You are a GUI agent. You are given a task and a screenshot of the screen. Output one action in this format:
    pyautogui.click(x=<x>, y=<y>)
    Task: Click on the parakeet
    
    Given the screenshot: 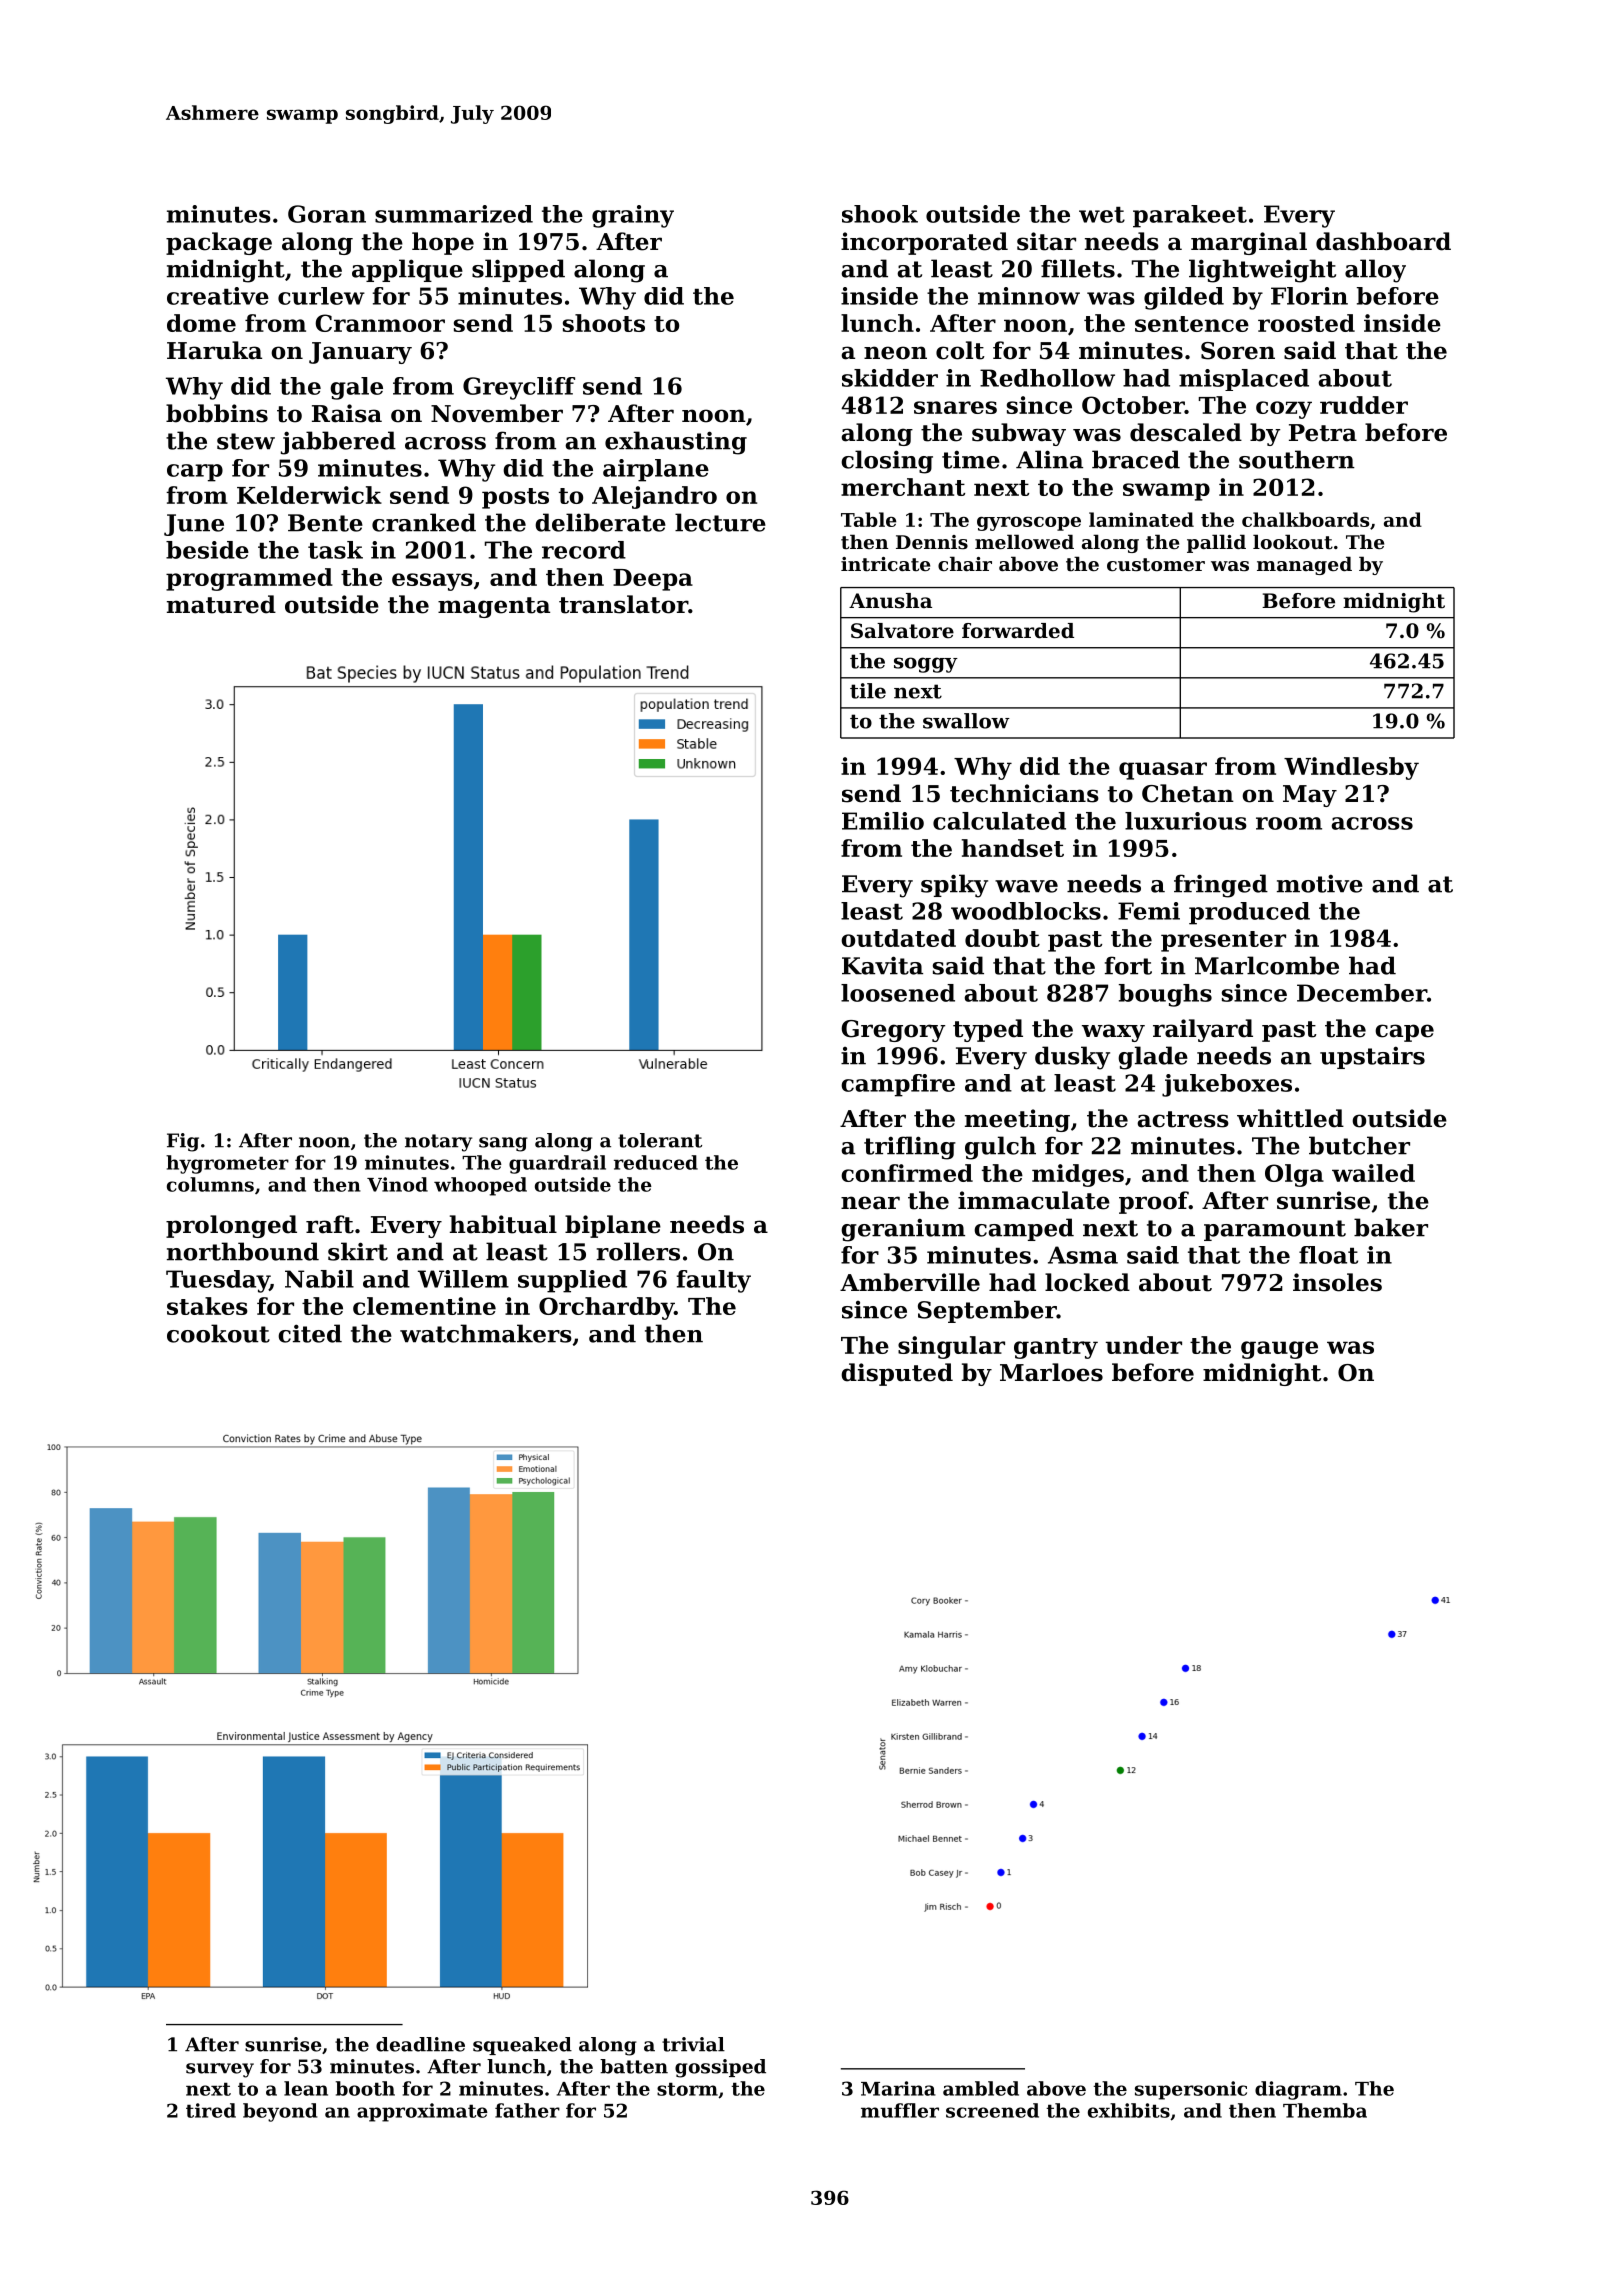 What is the action you would take?
    pyautogui.click(x=1190, y=216)
